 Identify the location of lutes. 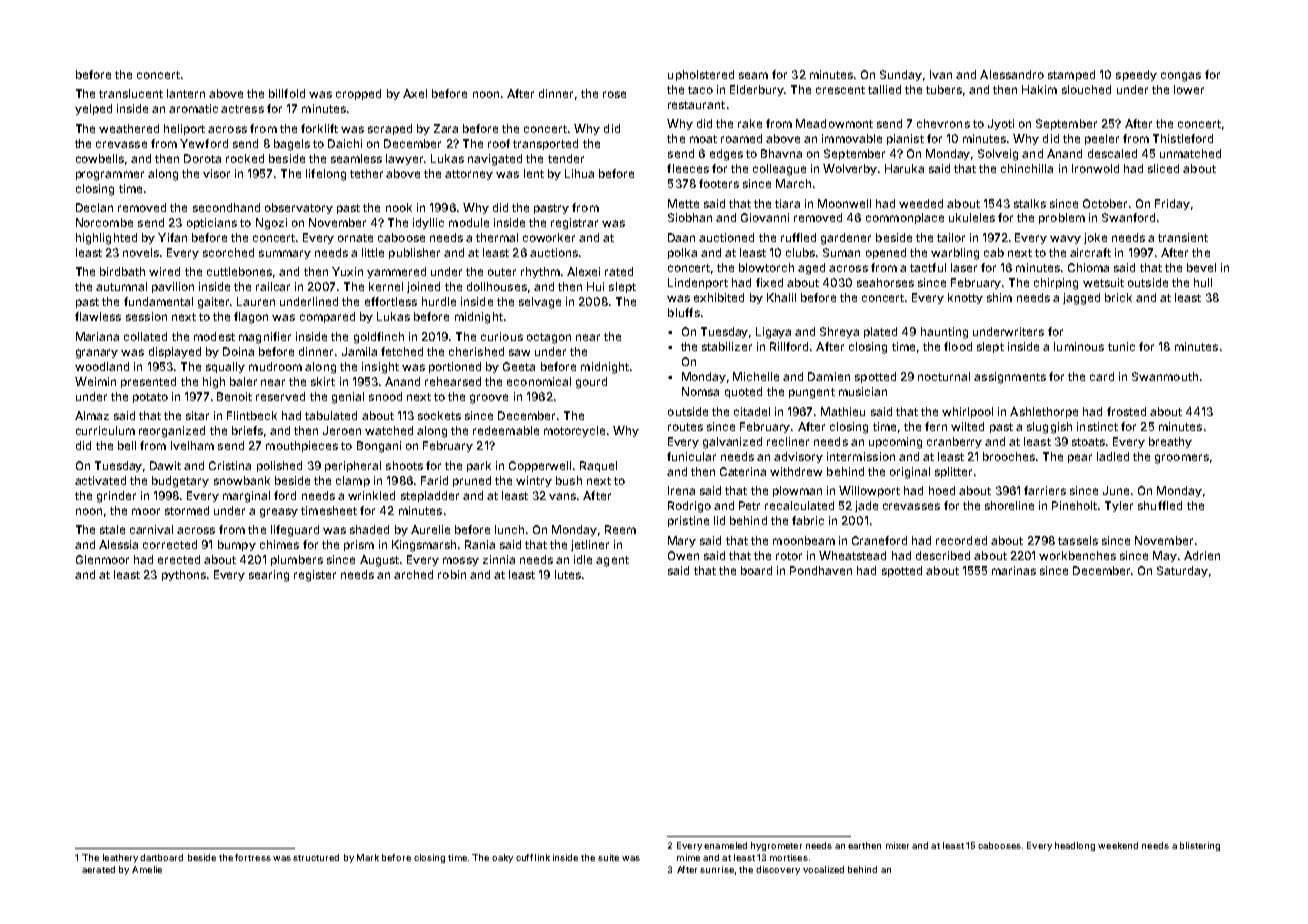
(568, 574).
